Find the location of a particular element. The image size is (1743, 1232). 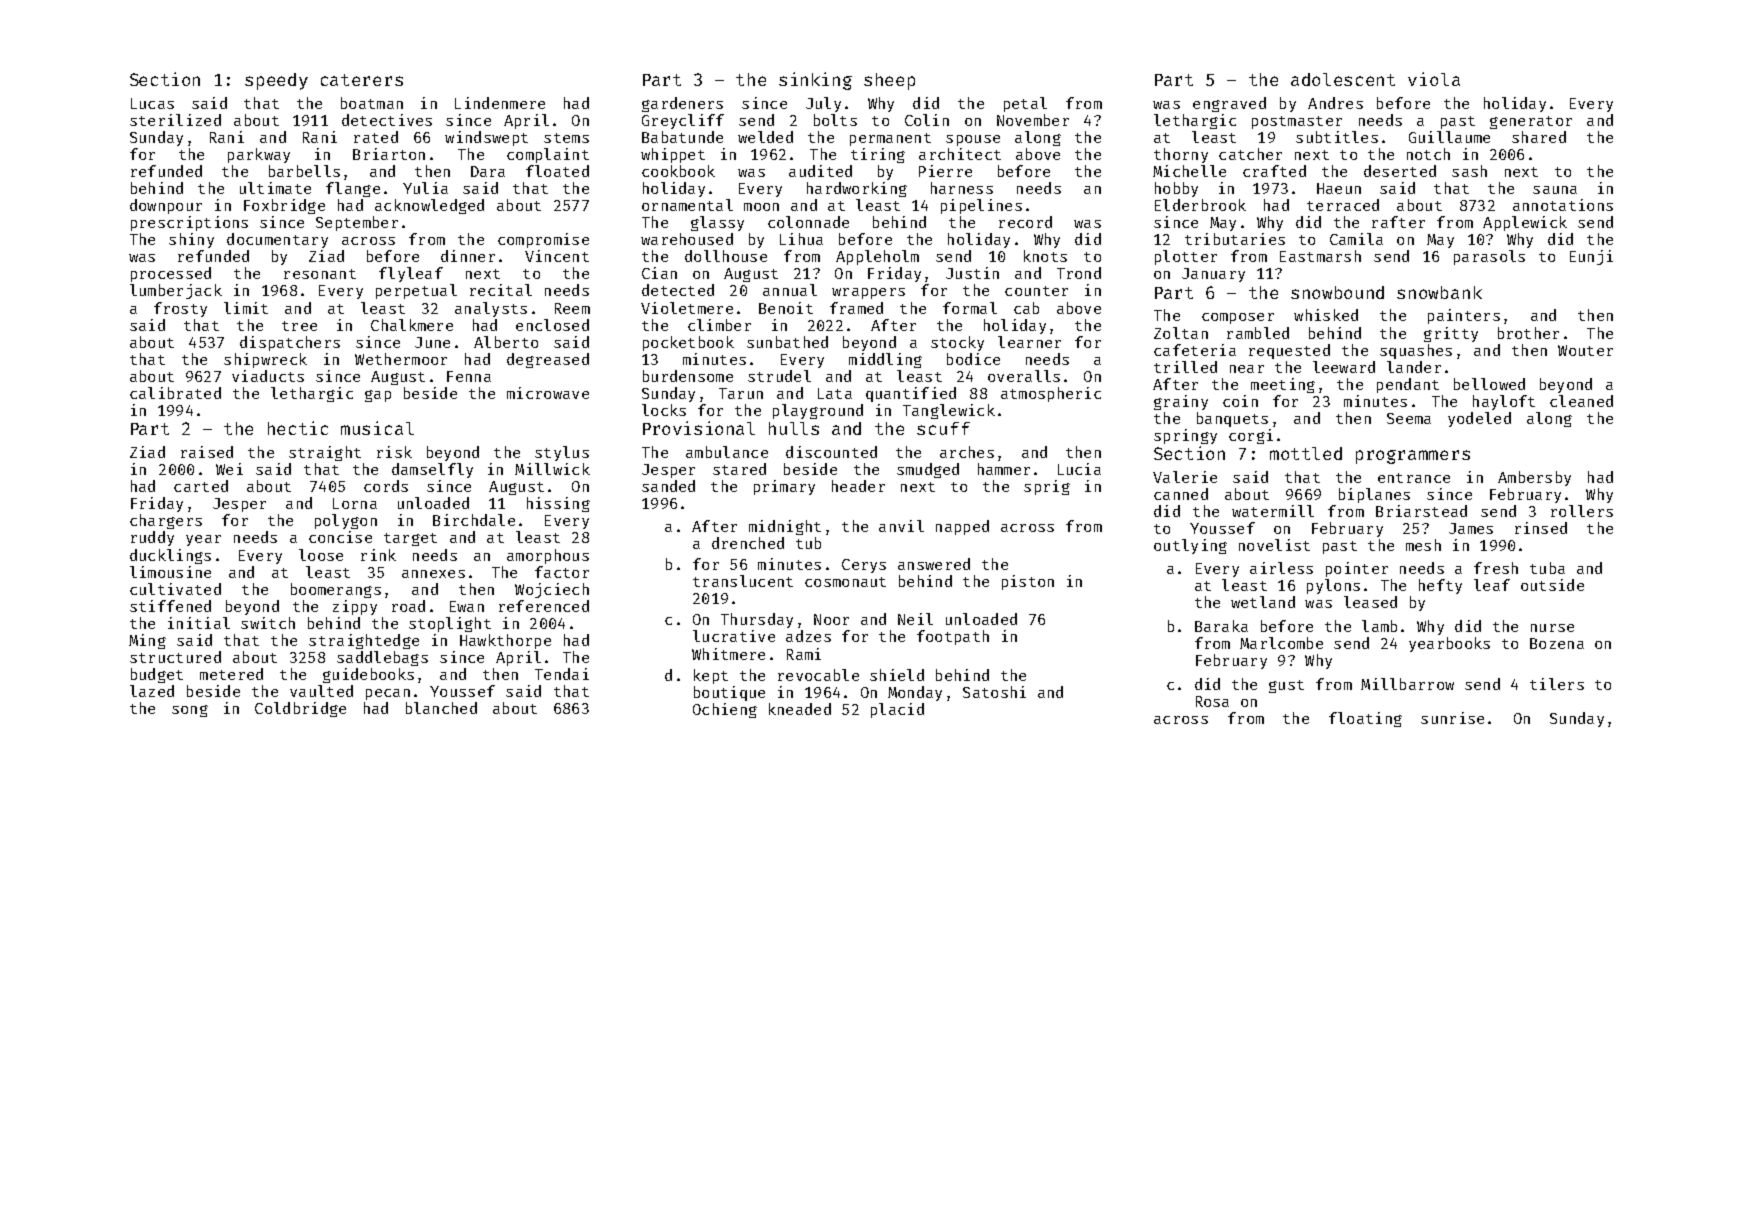

Coldbridge is located at coordinates (300, 709).
